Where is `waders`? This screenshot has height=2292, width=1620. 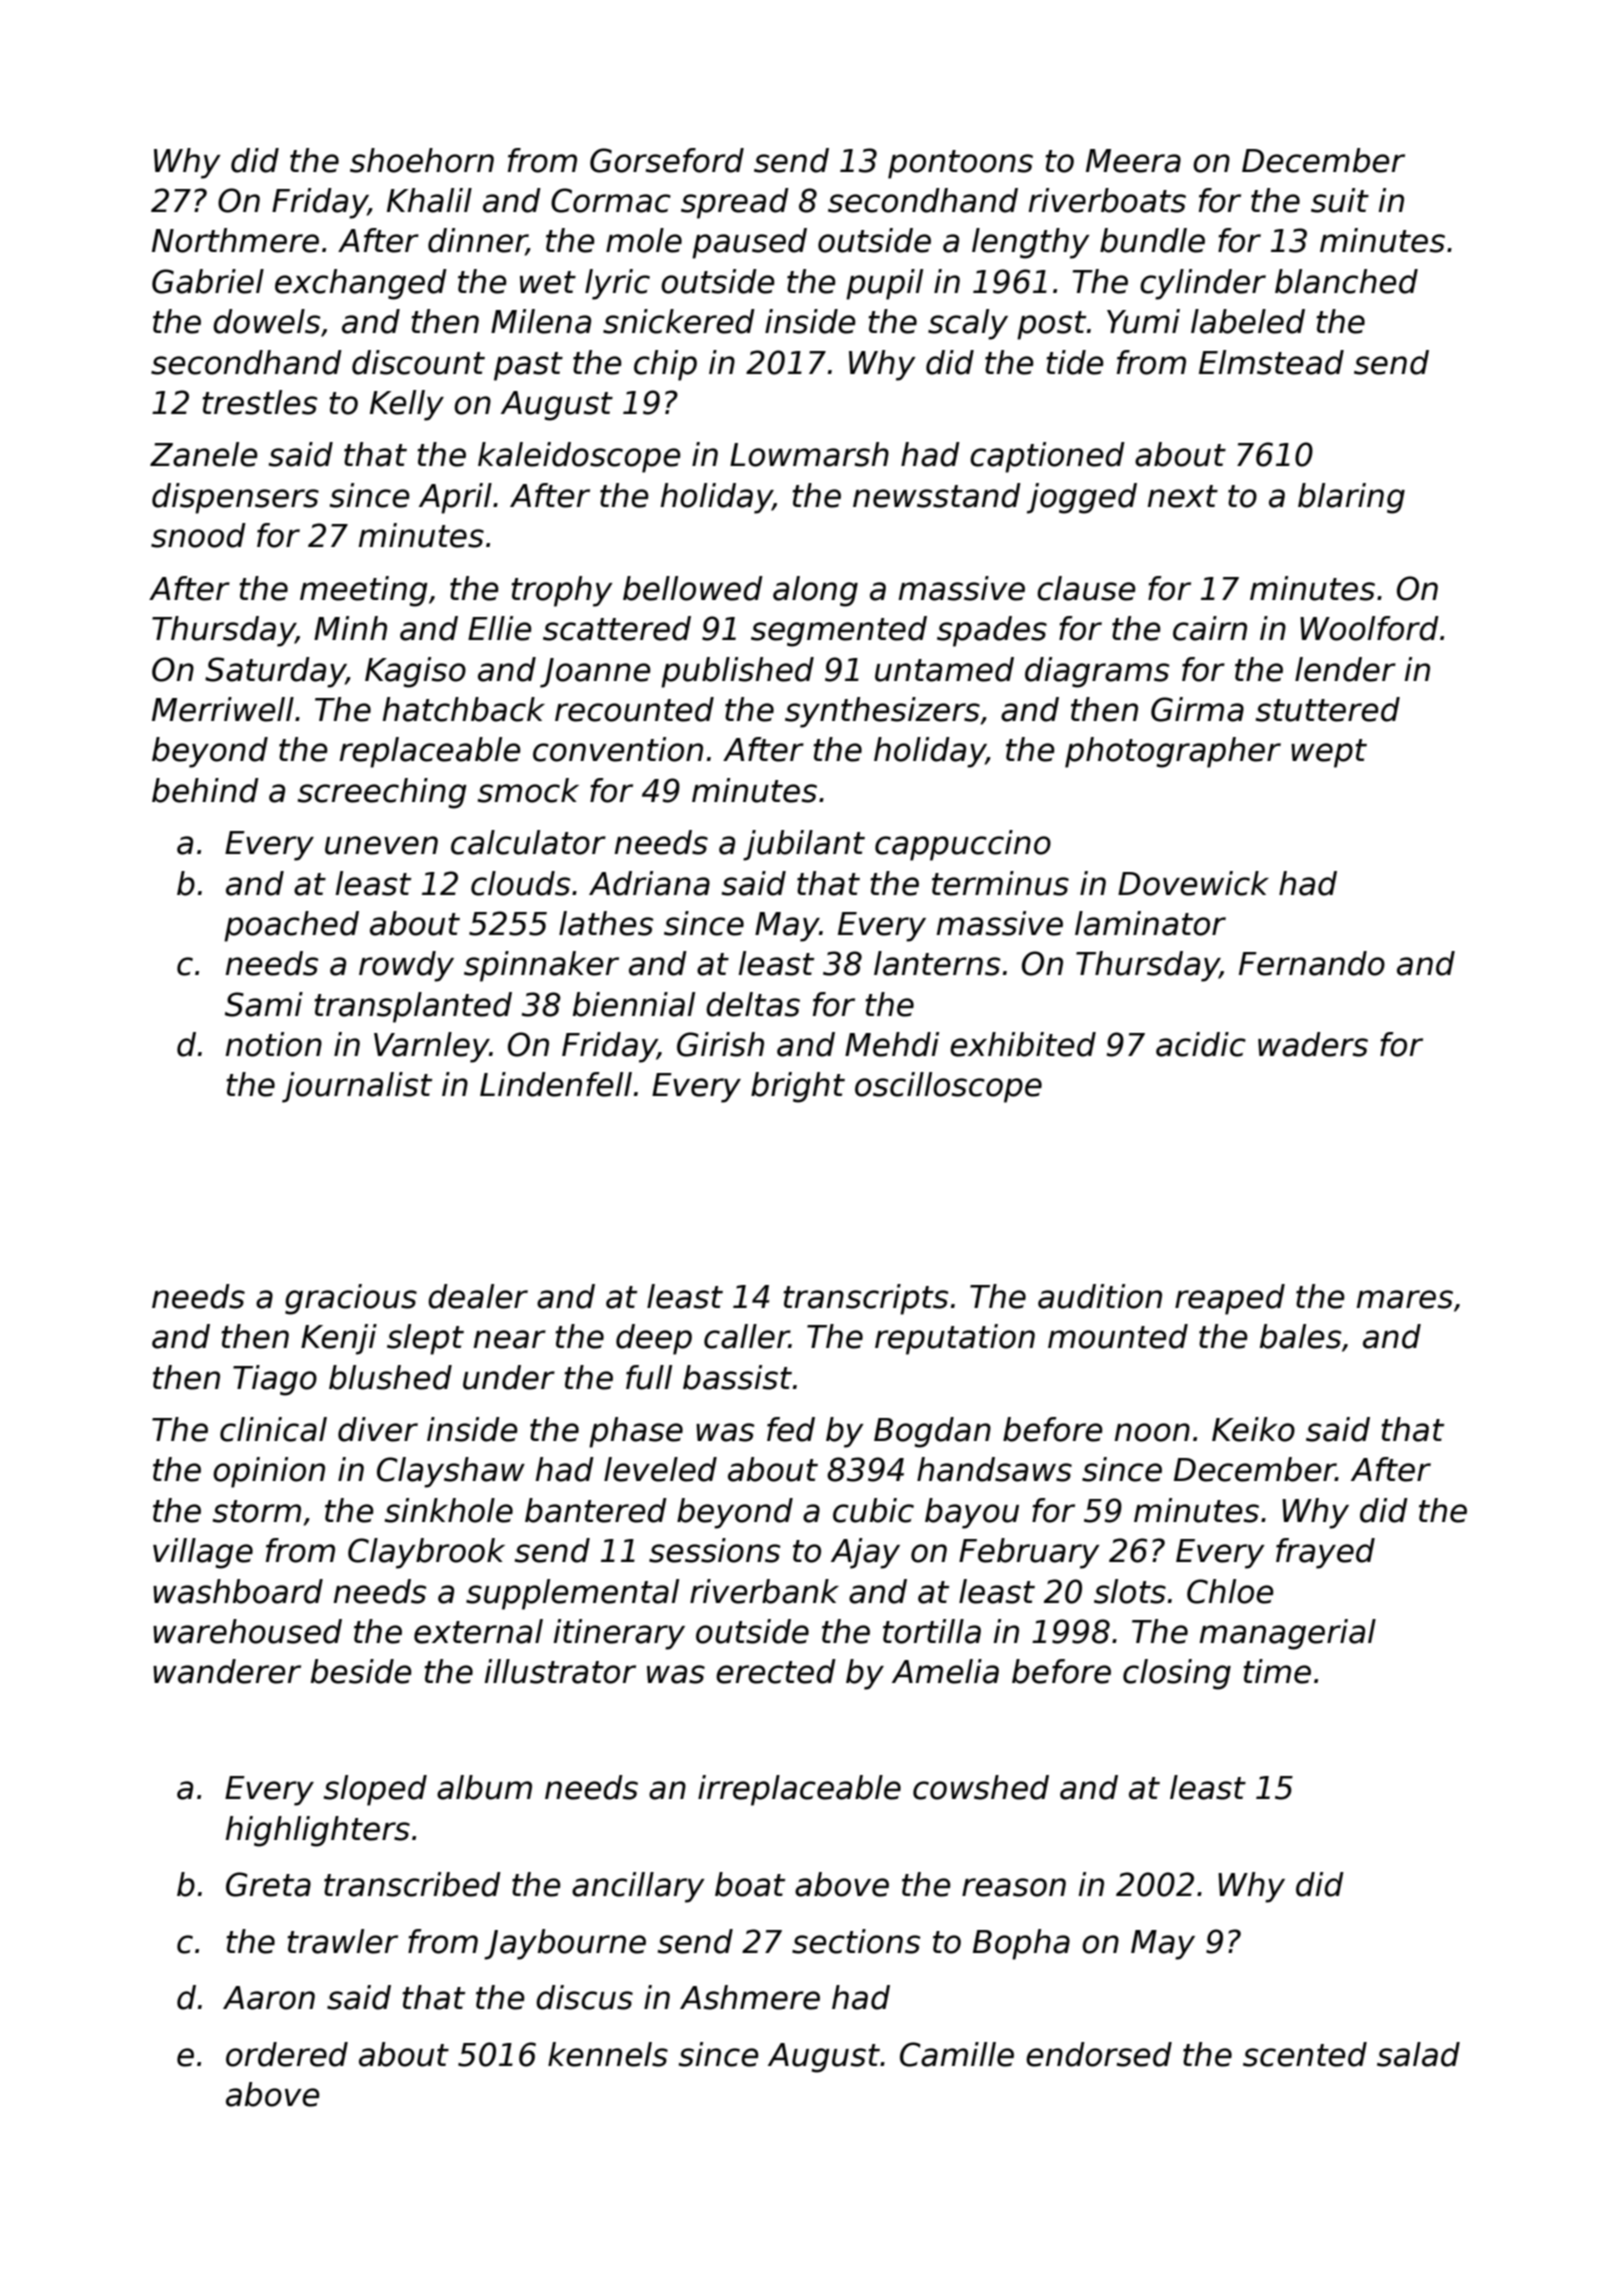 waders is located at coordinates (1313, 1044).
